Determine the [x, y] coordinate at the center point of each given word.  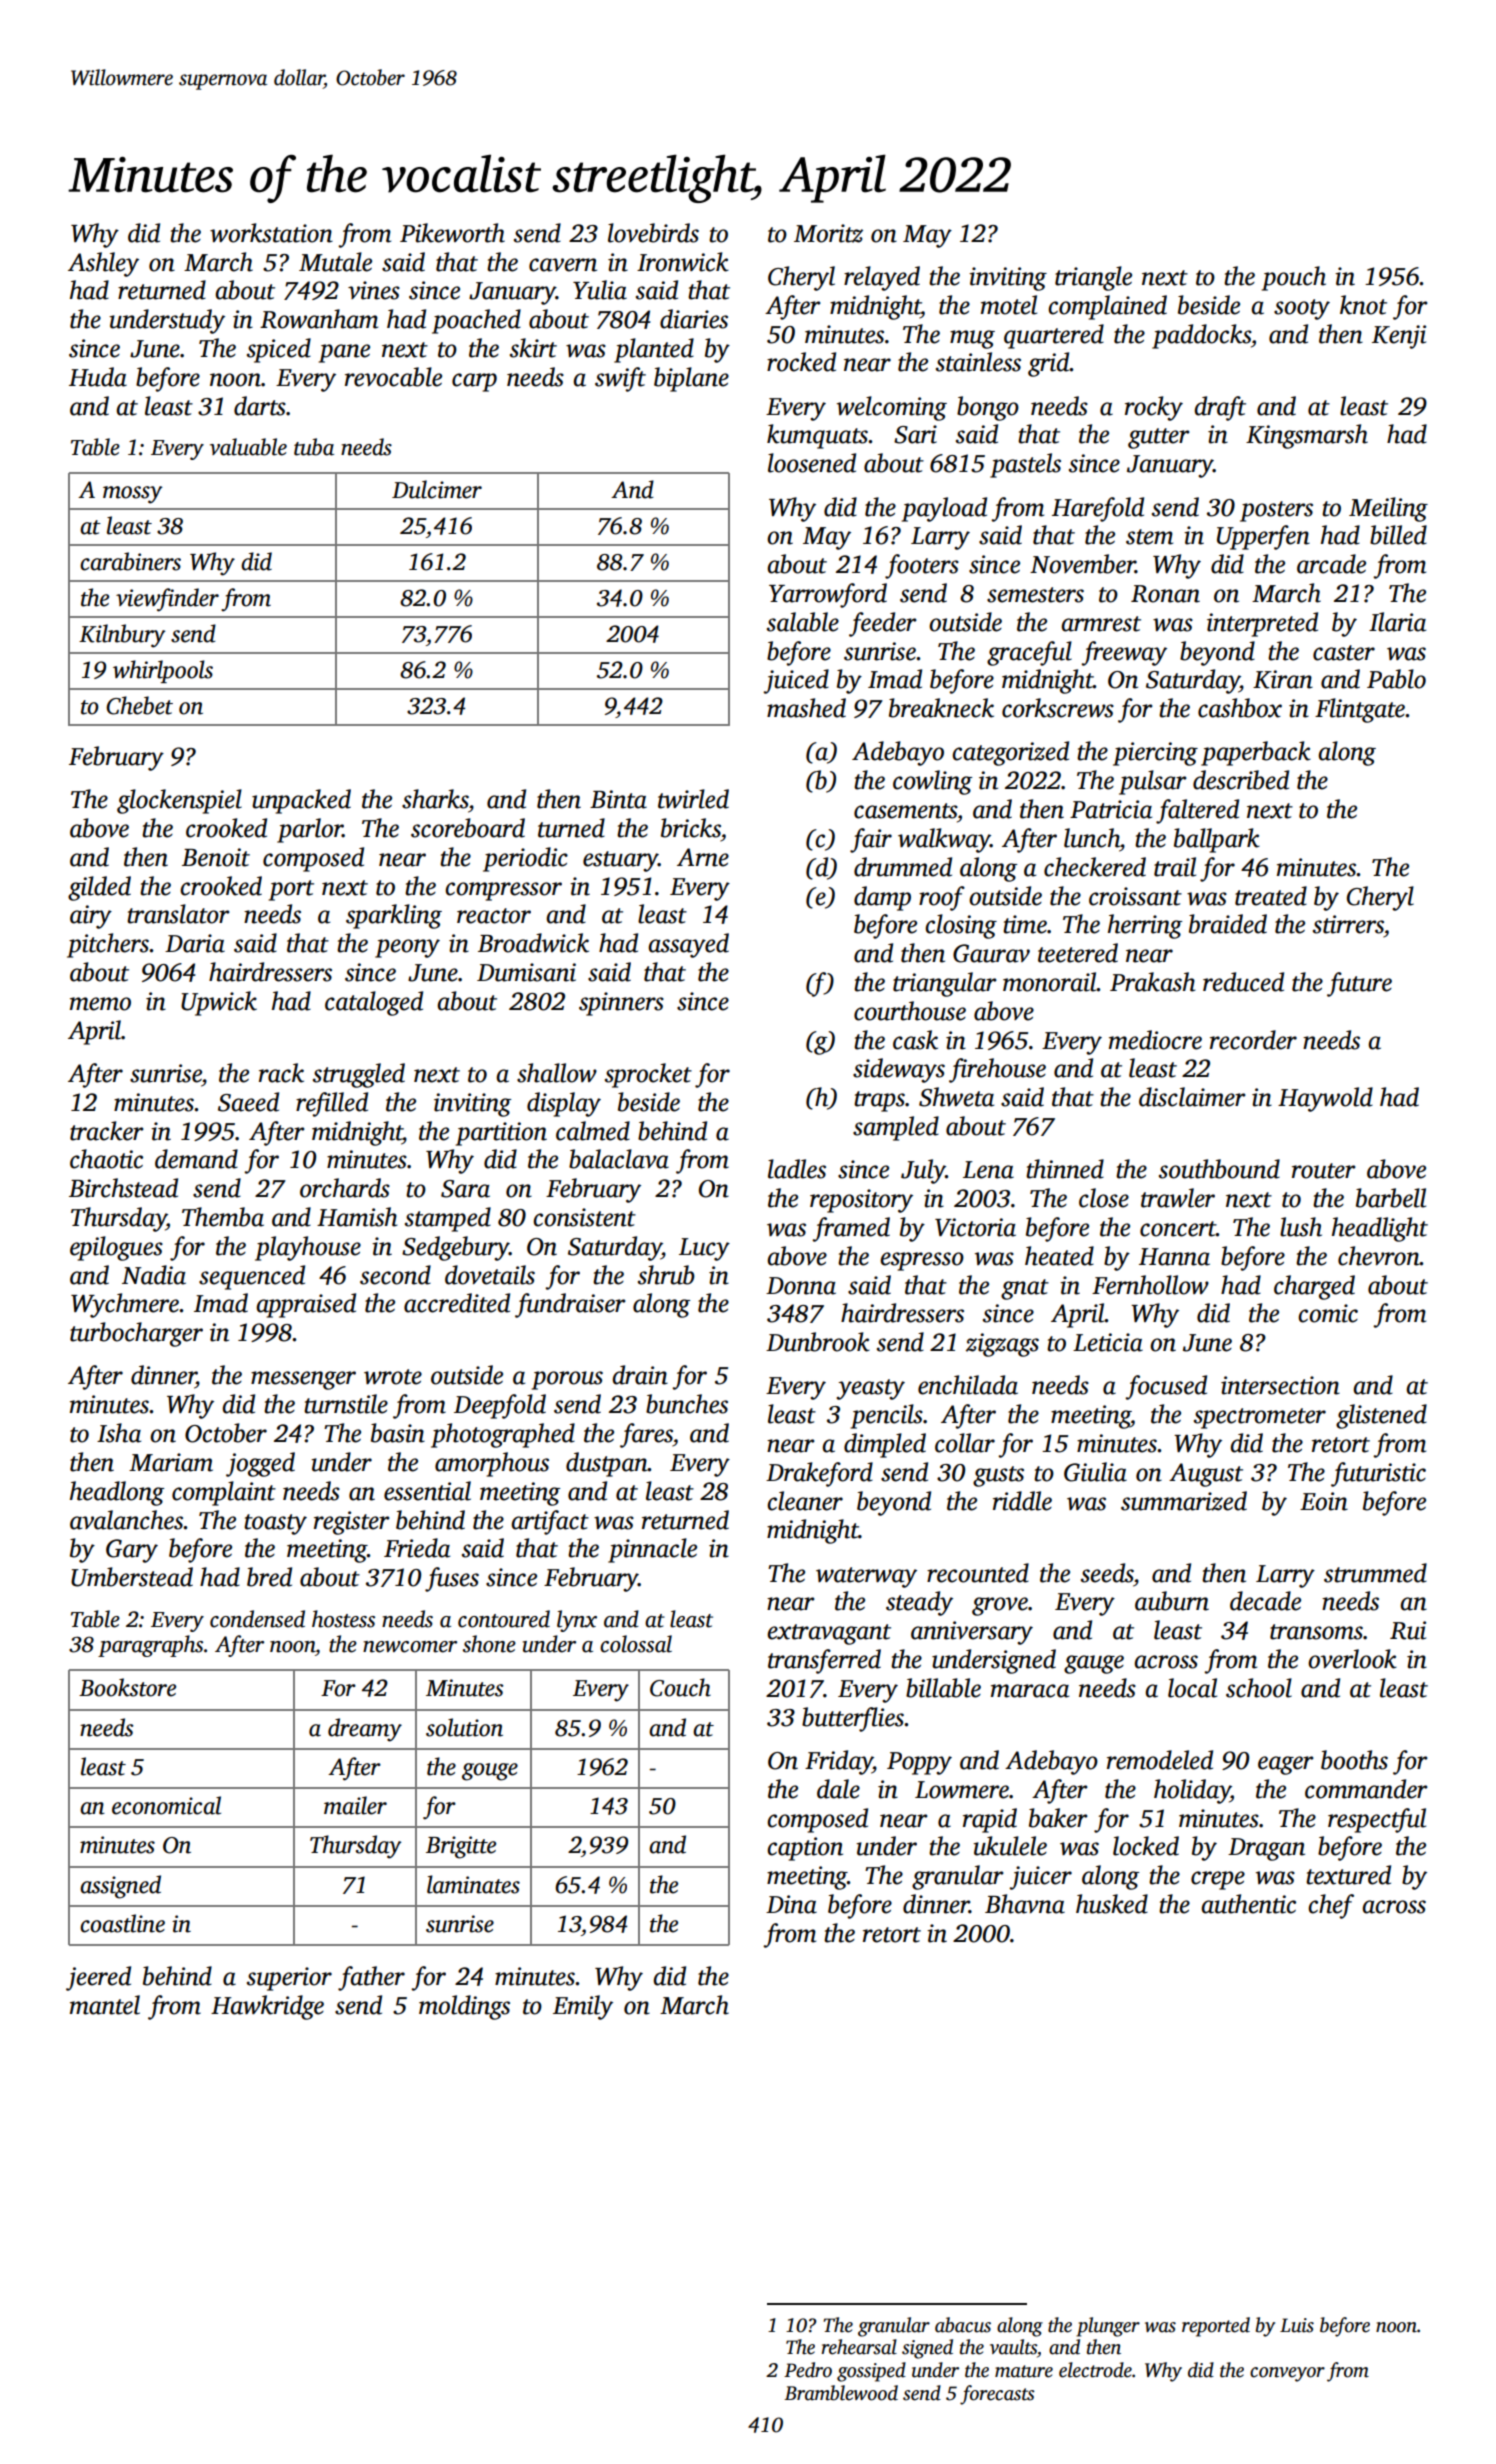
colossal [636, 1644]
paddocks [1201, 336]
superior [289, 1979]
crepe [1218, 1880]
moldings [464, 2007]
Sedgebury [455, 1248]
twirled [693, 799]
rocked [801, 362]
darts [260, 406]
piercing [1155, 754]
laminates [473, 1884]
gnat [1025, 1289]
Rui [1408, 1630]
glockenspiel [179, 801]
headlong [117, 1493]
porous [567, 1380]
